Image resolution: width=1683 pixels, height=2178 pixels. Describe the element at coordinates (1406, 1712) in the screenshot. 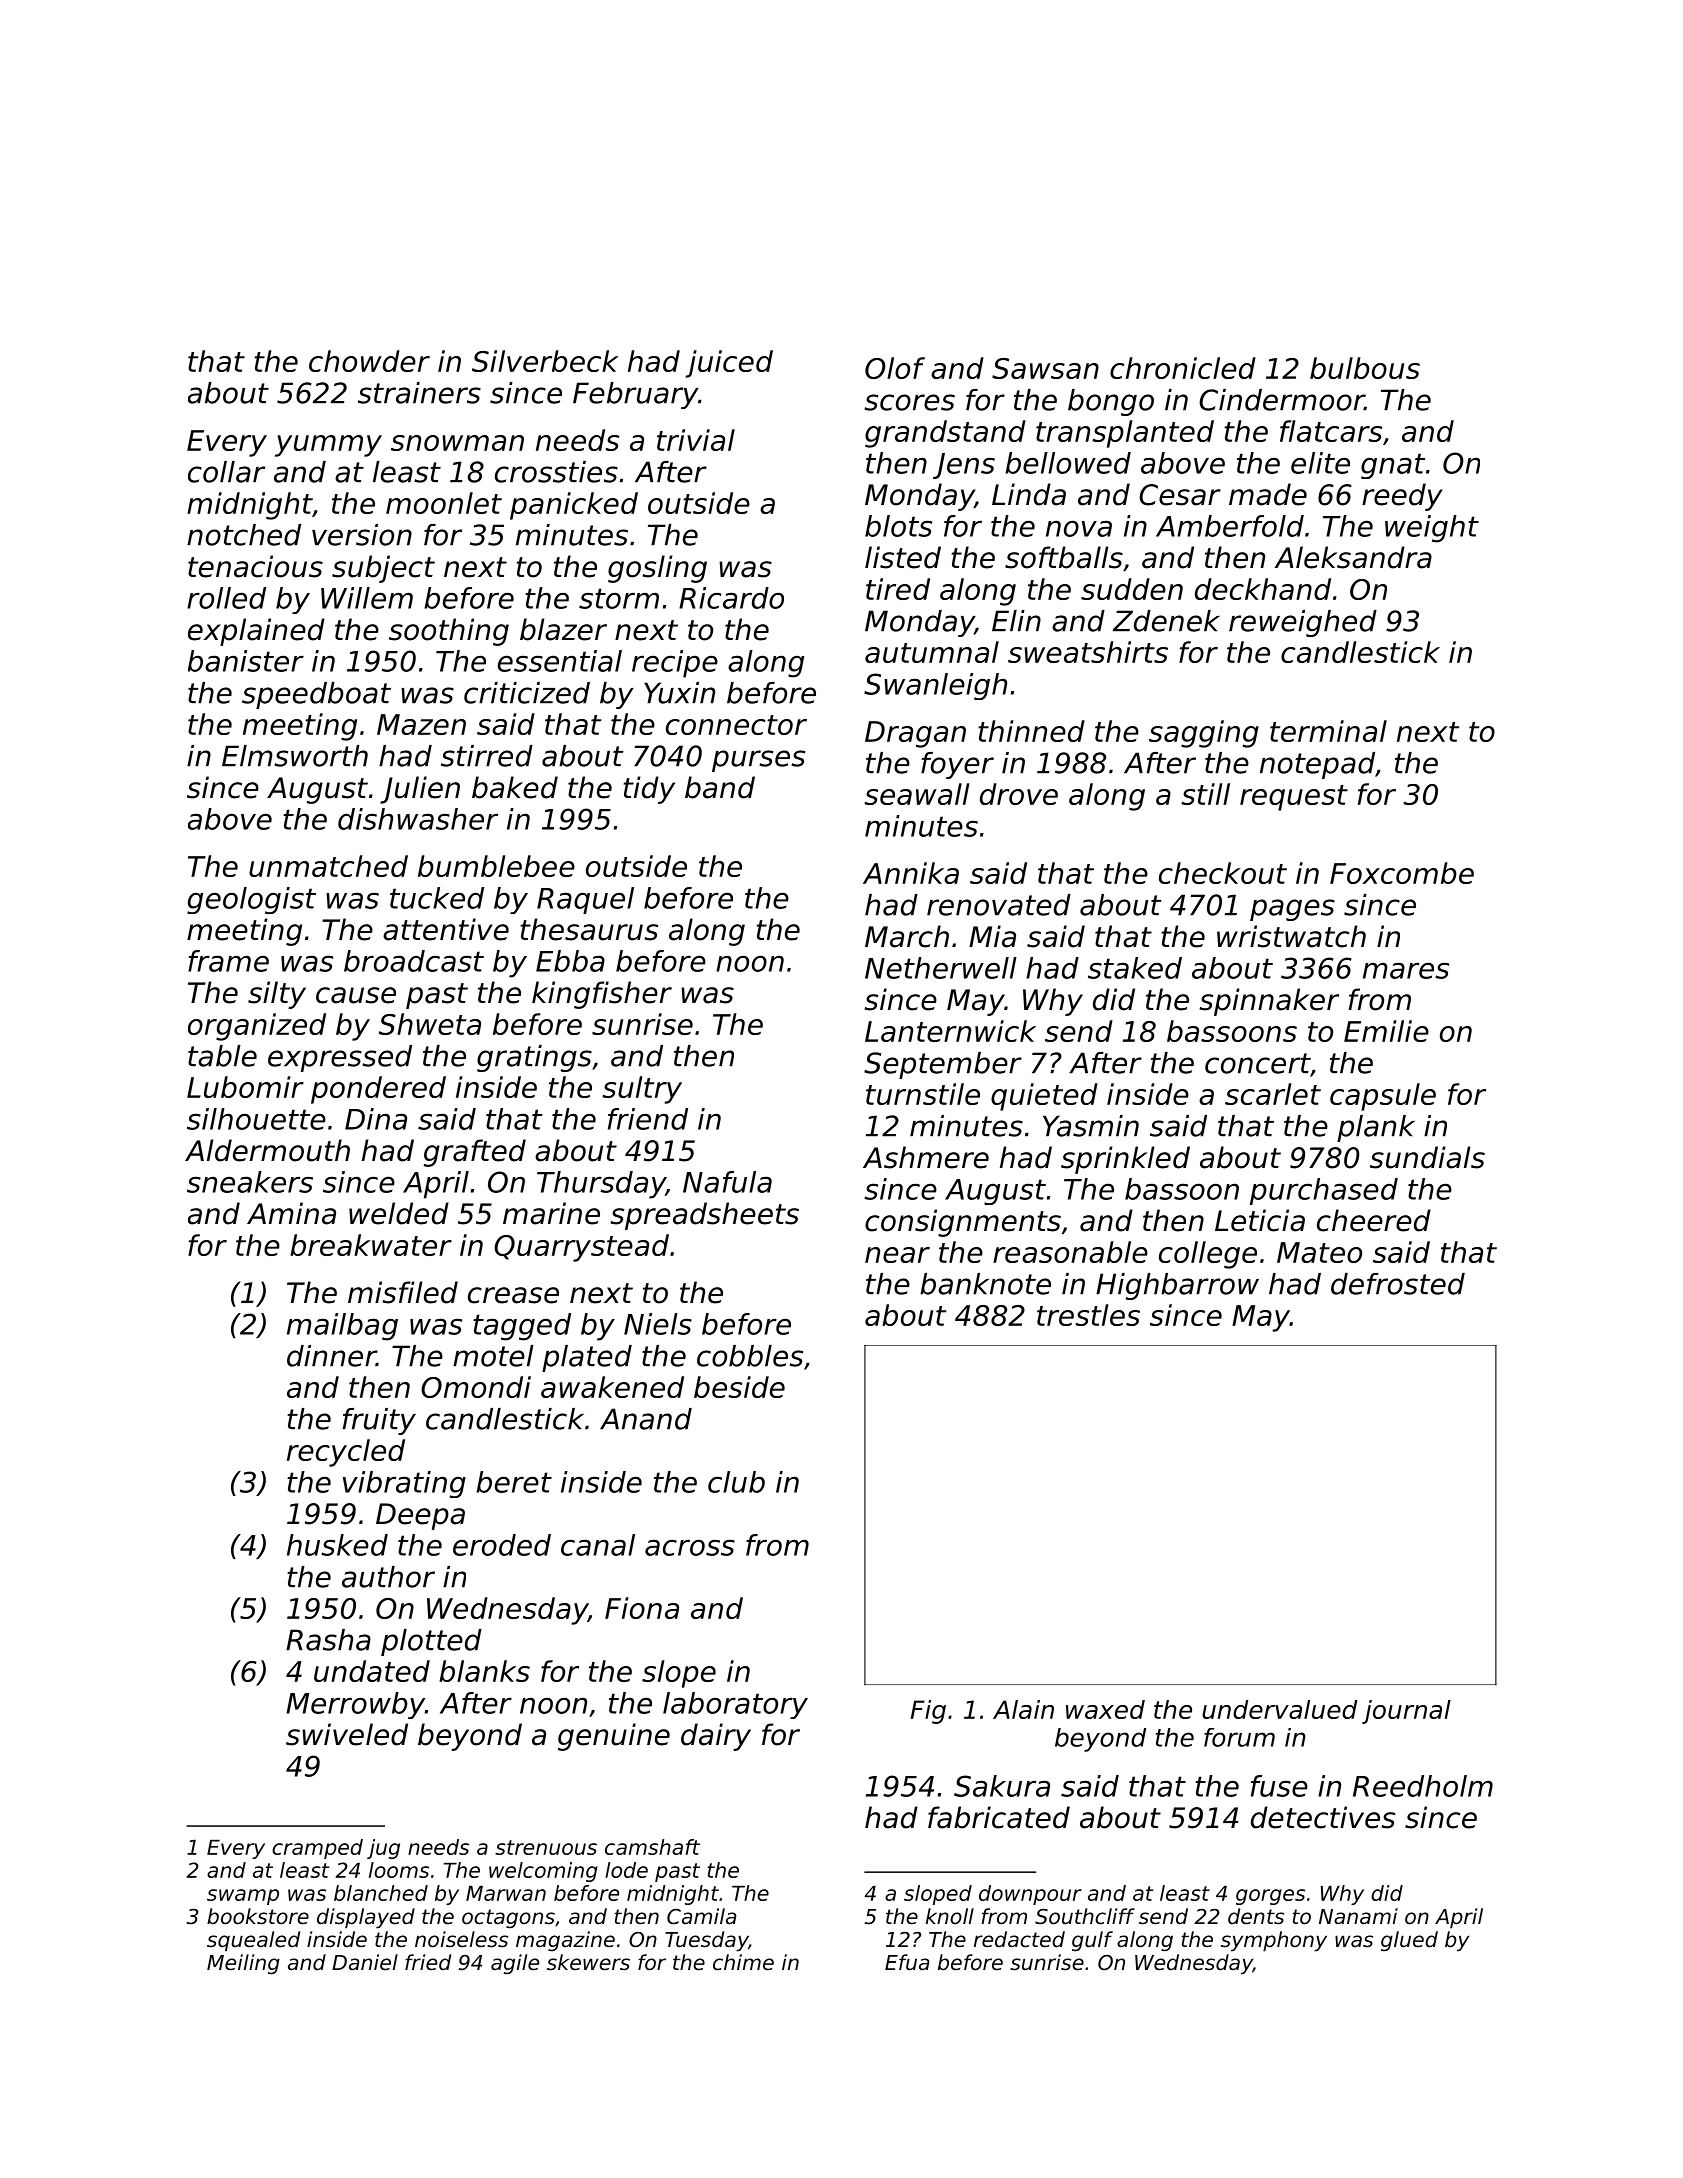

I see `journal` at that location.
